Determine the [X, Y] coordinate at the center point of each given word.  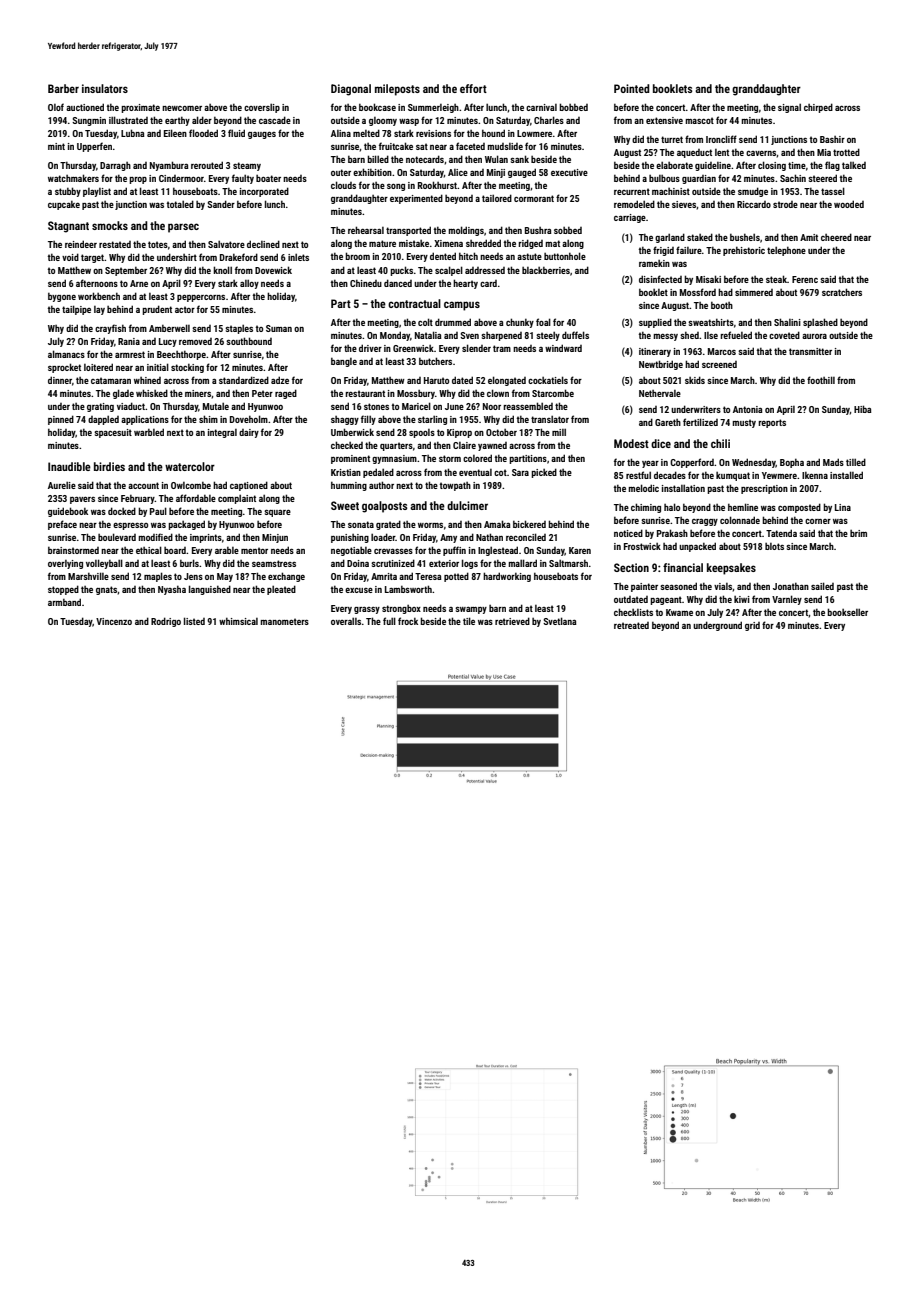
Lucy [168, 342]
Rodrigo [166, 622]
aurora [814, 336]
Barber [63, 88]
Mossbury [416, 394]
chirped [818, 108]
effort [473, 88]
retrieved [512, 621]
